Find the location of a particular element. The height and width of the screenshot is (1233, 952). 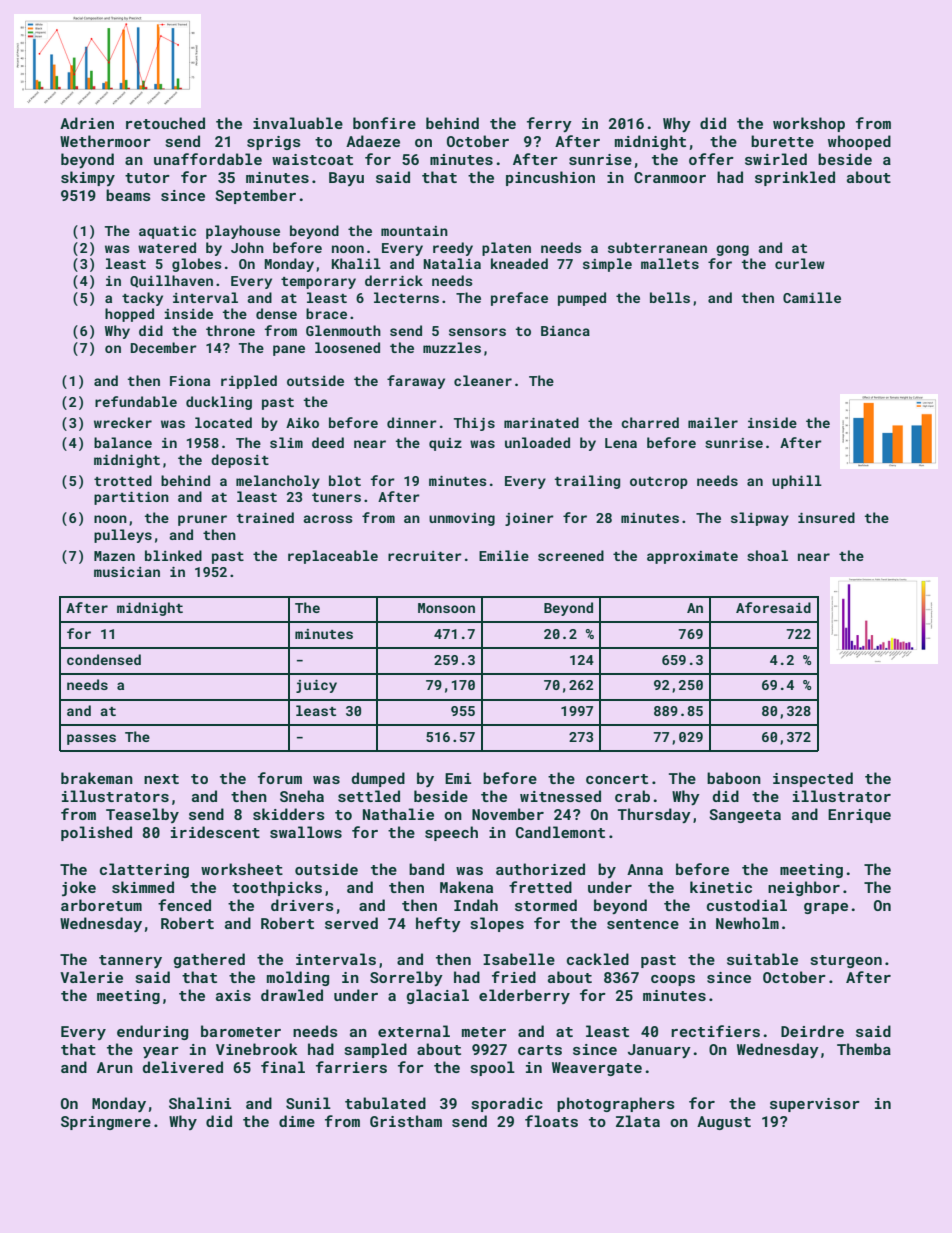

gathered is located at coordinates (209, 960).
